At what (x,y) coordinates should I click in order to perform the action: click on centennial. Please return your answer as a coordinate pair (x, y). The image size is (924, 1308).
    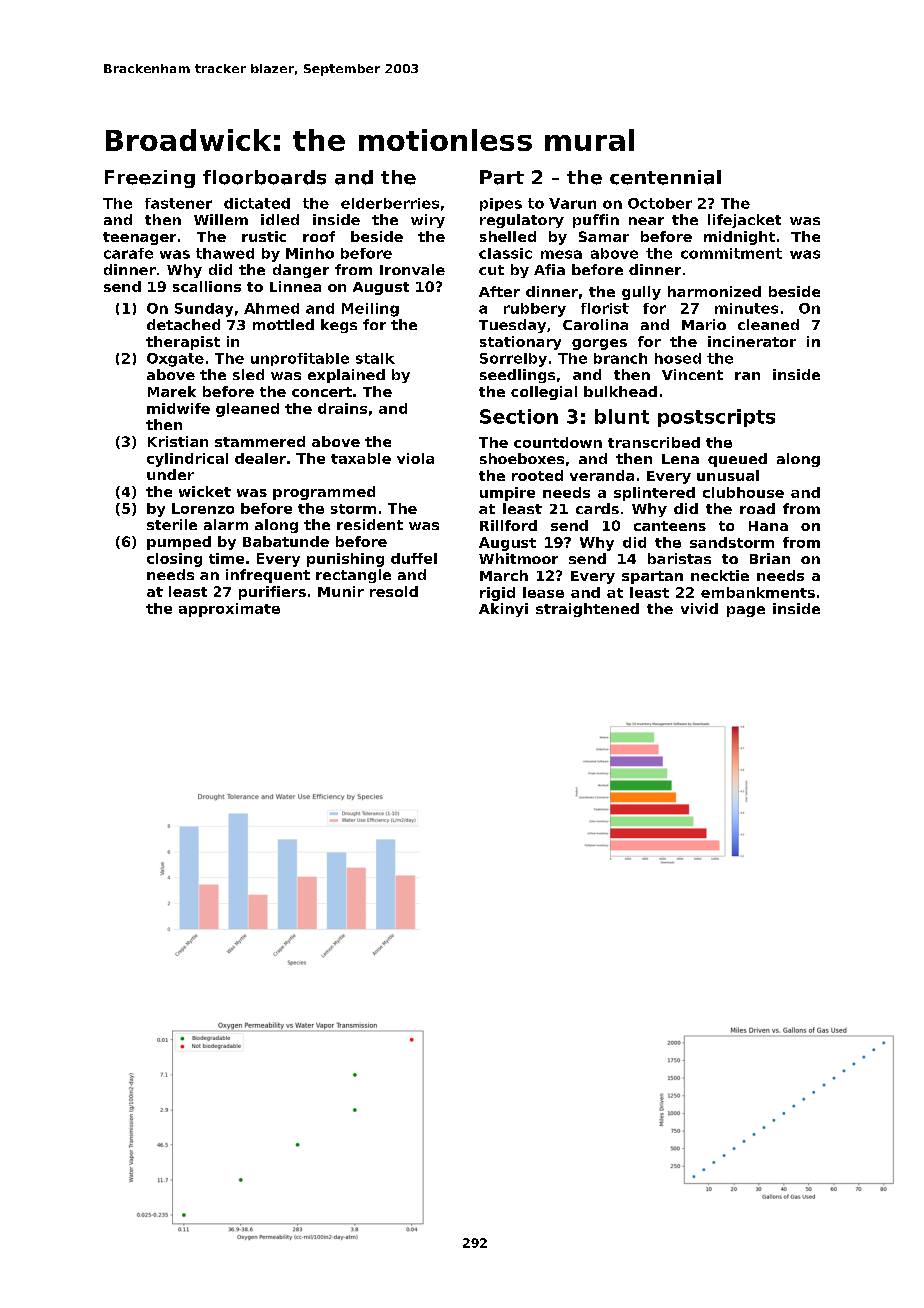
    Looking at the image, I should click on (665, 177).
